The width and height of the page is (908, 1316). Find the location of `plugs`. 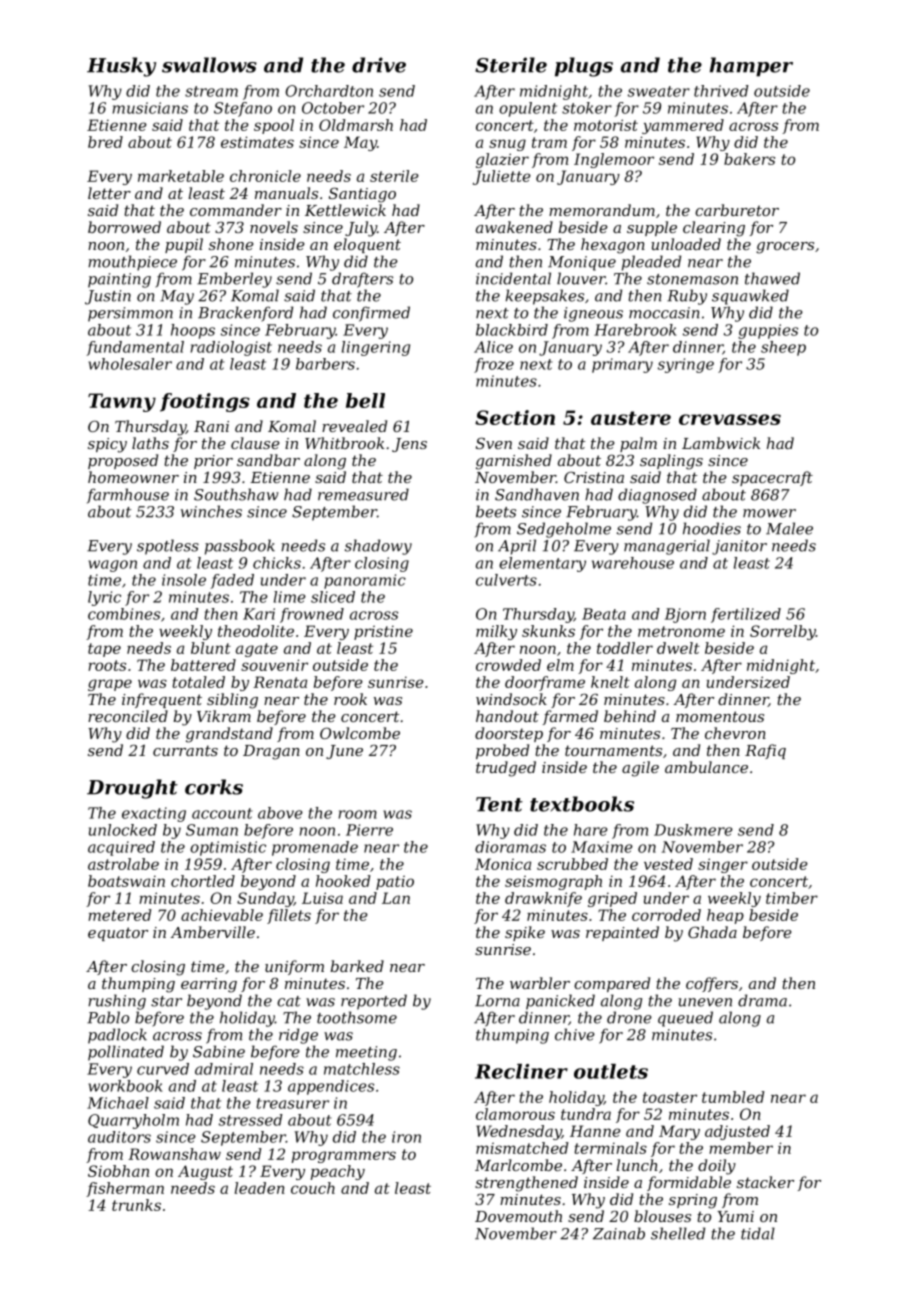

plugs is located at coordinates (584, 67).
